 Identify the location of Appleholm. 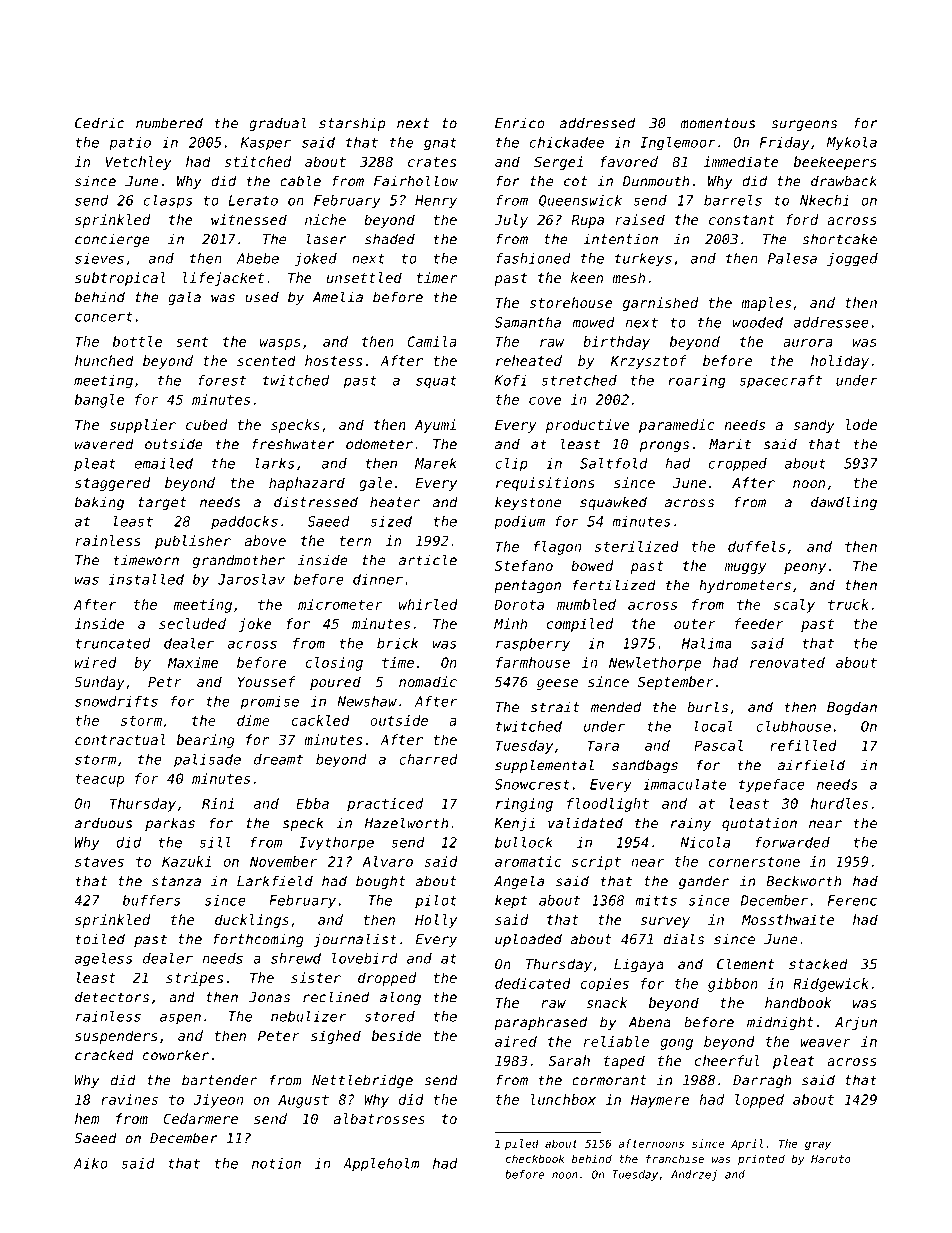
(381, 1165).
